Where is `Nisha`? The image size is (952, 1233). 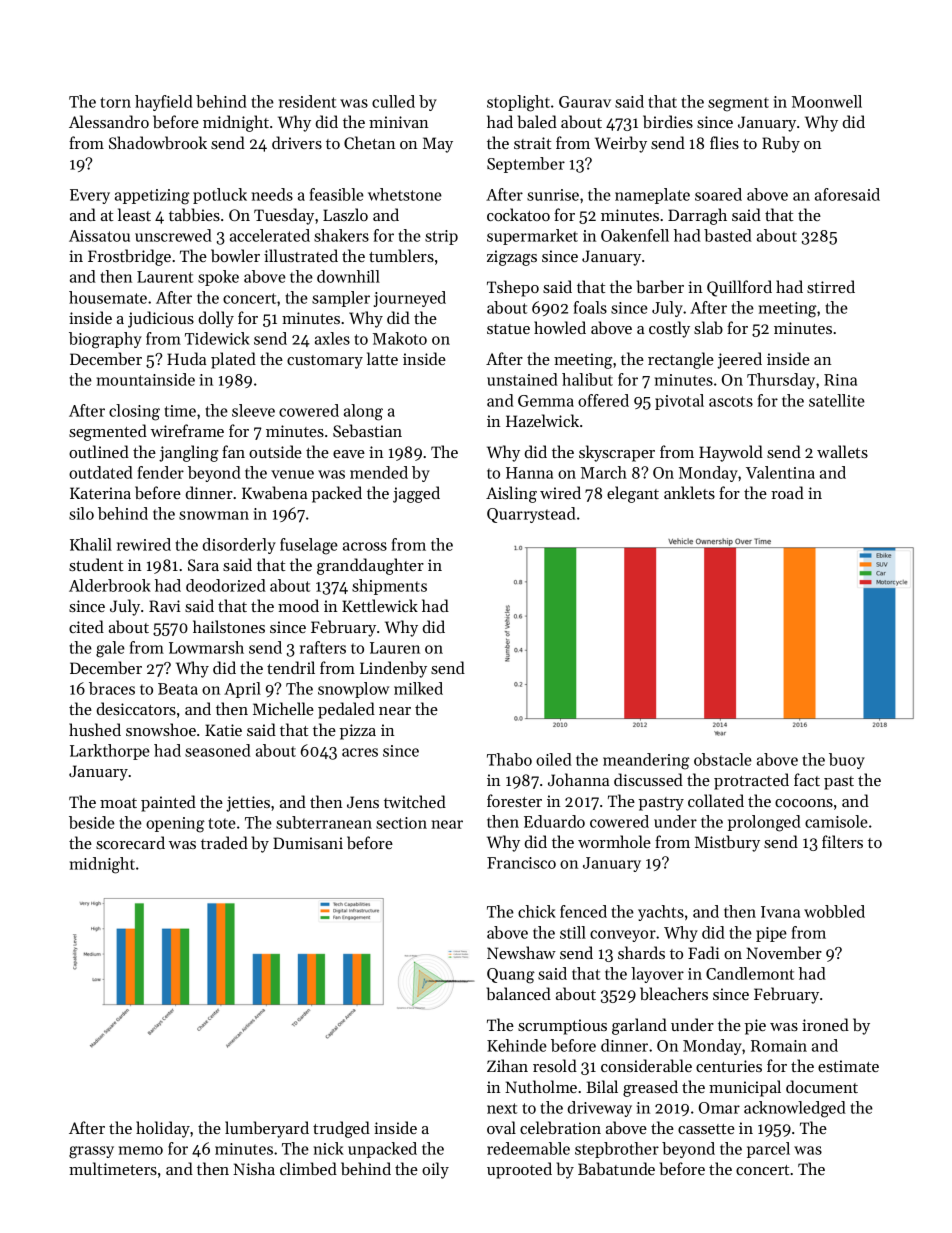 Nisha is located at coordinates (254, 1168).
